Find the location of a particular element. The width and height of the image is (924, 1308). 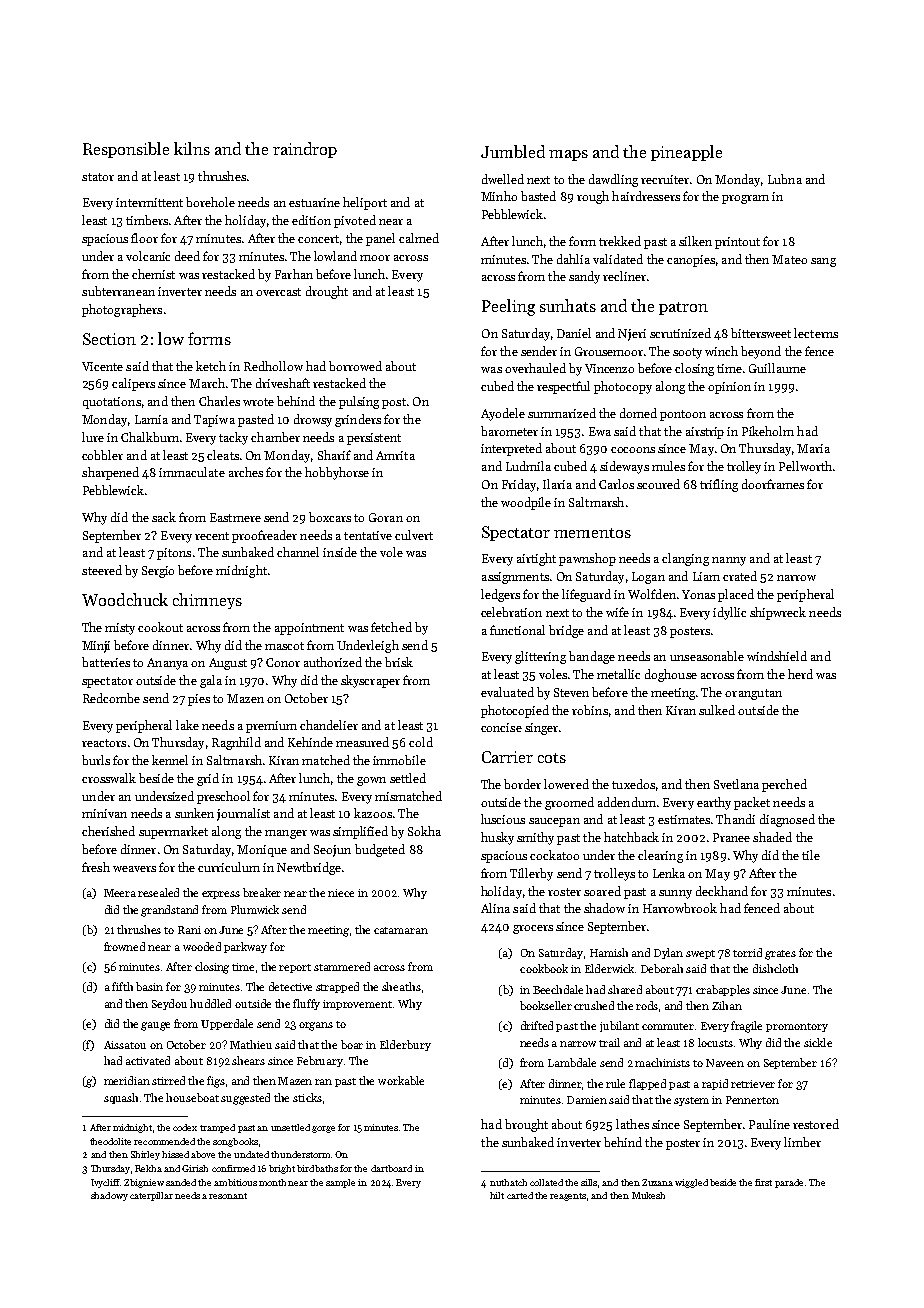

month is located at coordinates (272, 1182).
